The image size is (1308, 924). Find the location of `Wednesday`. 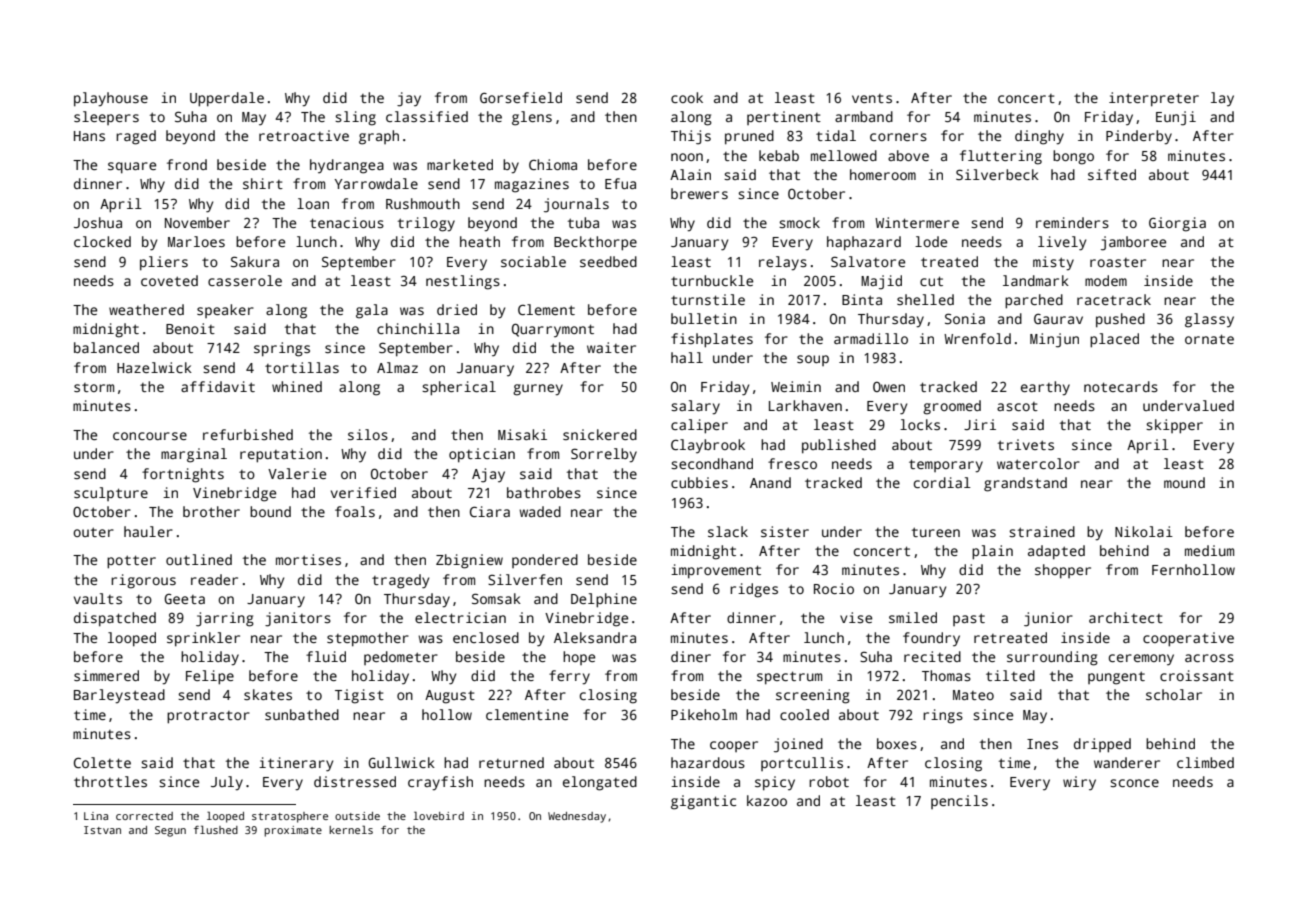

Wednesday is located at coordinates (577, 817).
